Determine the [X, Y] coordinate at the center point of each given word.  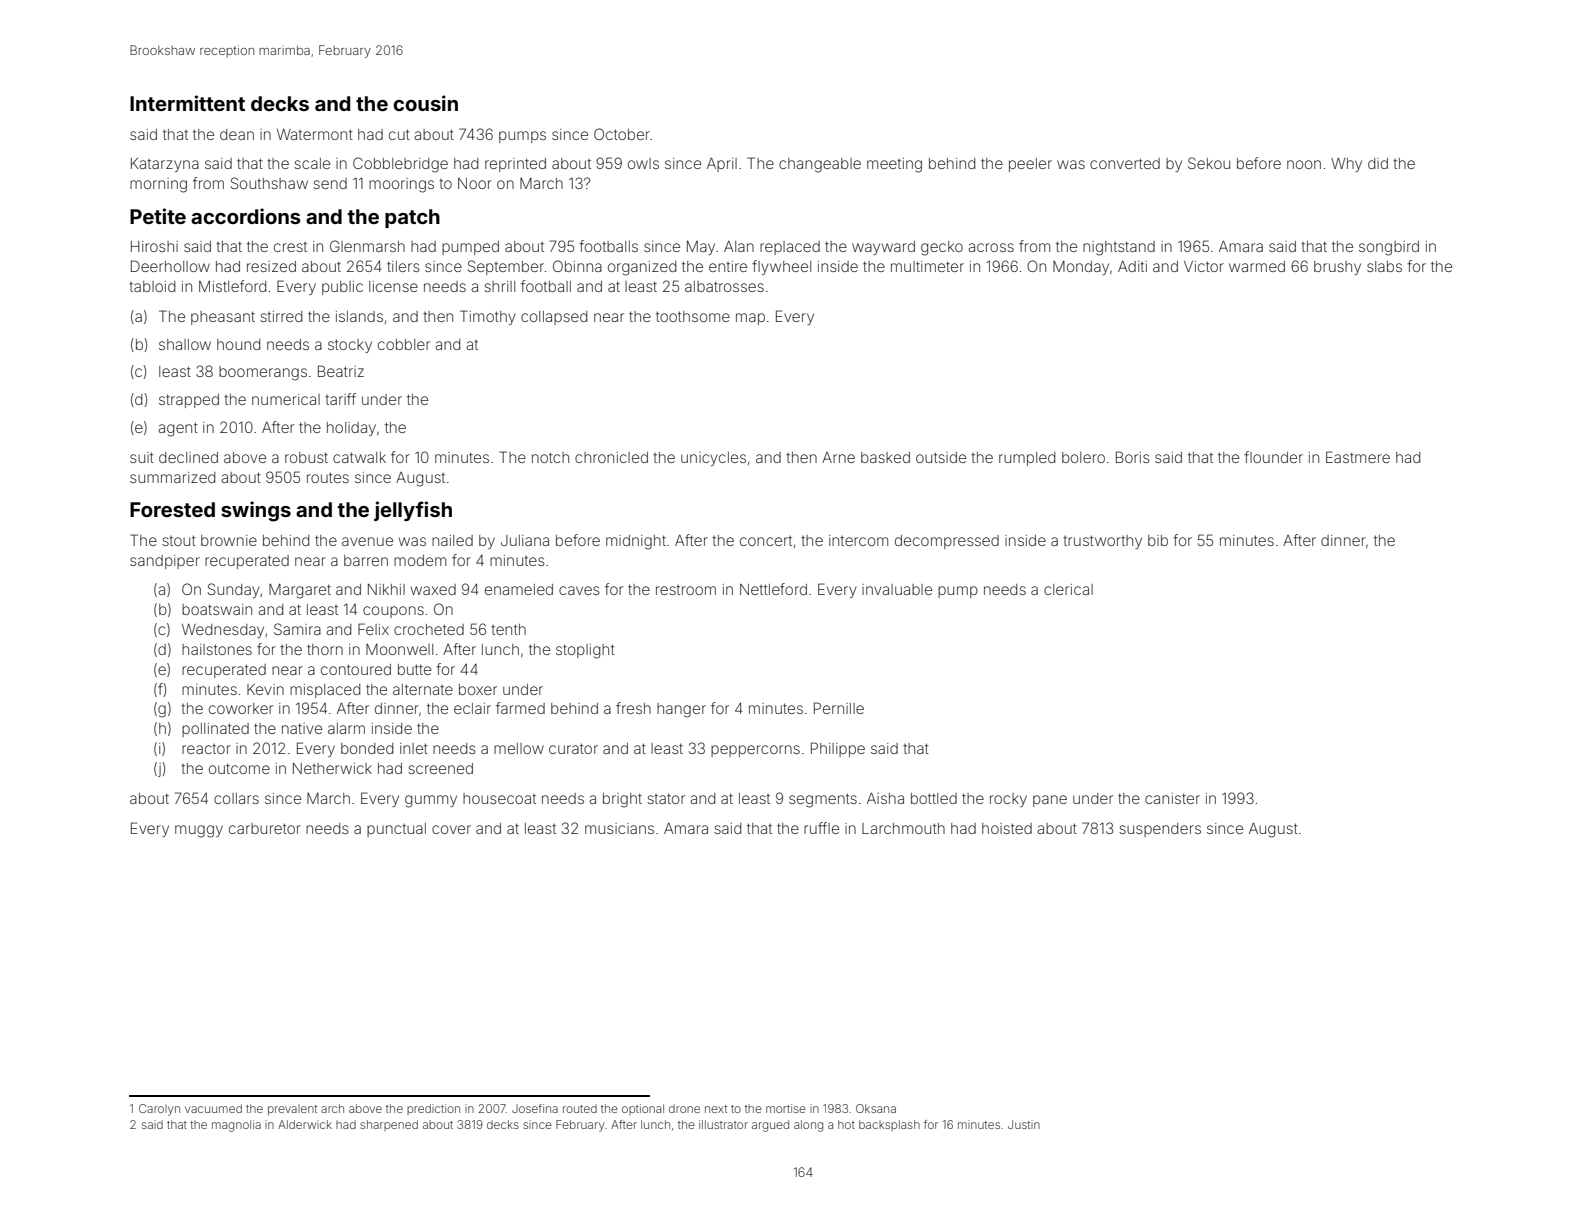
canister [1172, 798]
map [750, 319]
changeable [820, 165]
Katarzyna [165, 165]
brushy [1337, 268]
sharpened [389, 1125]
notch [550, 457]
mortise [786, 1108]
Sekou [1209, 163]
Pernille [839, 708]
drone [684, 1108]
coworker [241, 708]
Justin [1024, 1124]
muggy [199, 831]
